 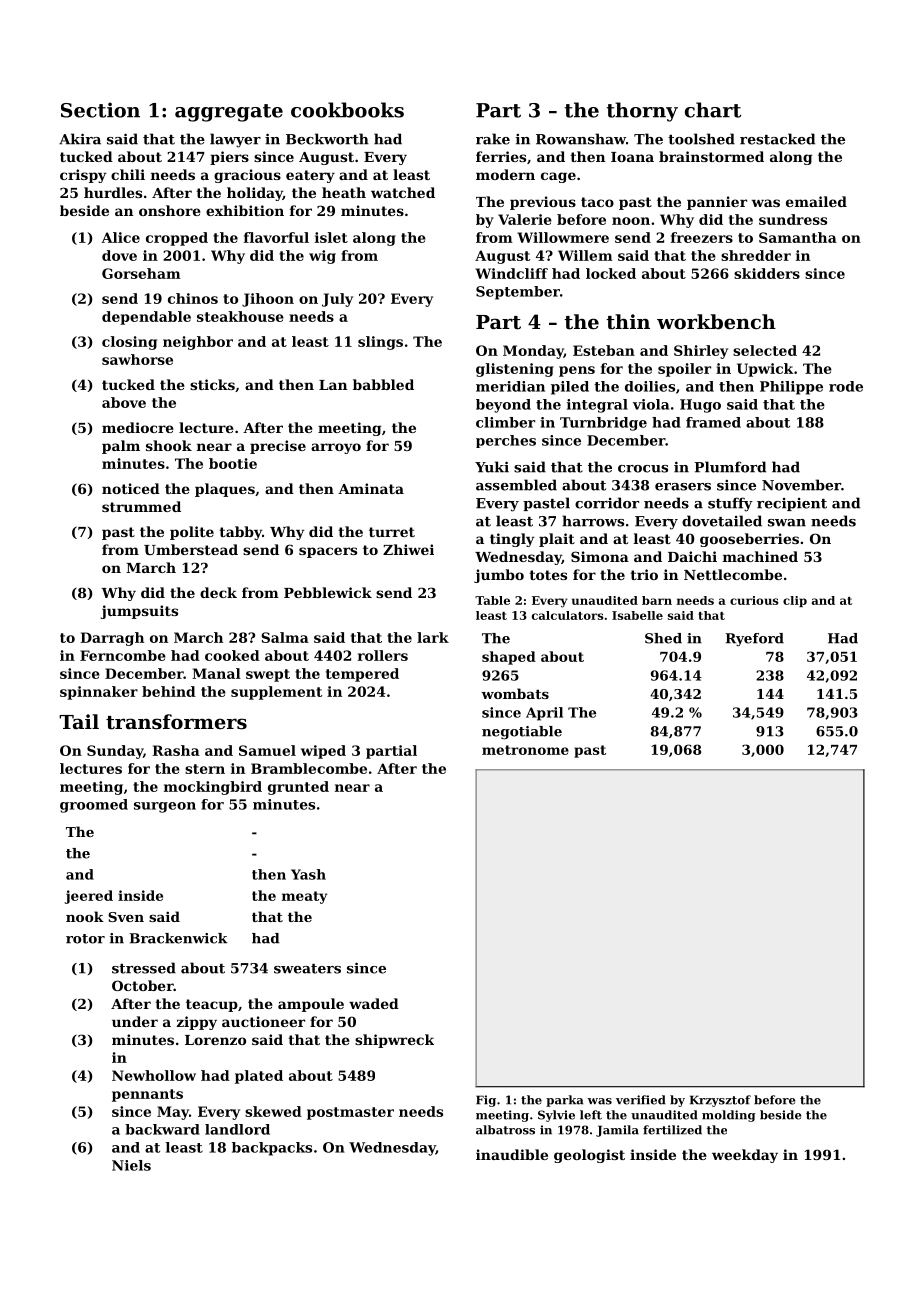 I want to click on groomed, so click(x=94, y=806).
